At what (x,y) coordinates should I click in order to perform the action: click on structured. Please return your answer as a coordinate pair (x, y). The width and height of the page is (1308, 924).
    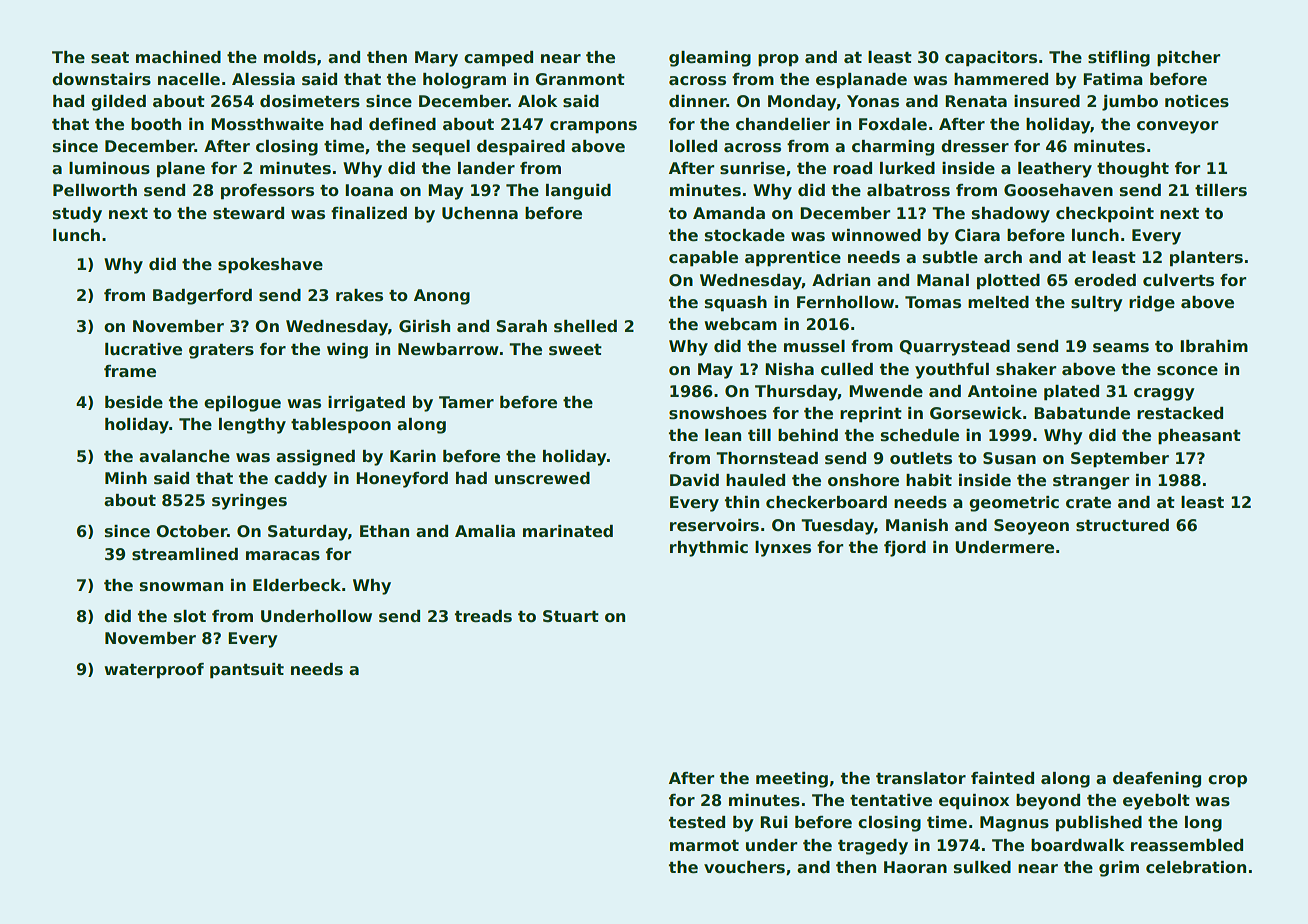
    Looking at the image, I should click on (1122, 525).
